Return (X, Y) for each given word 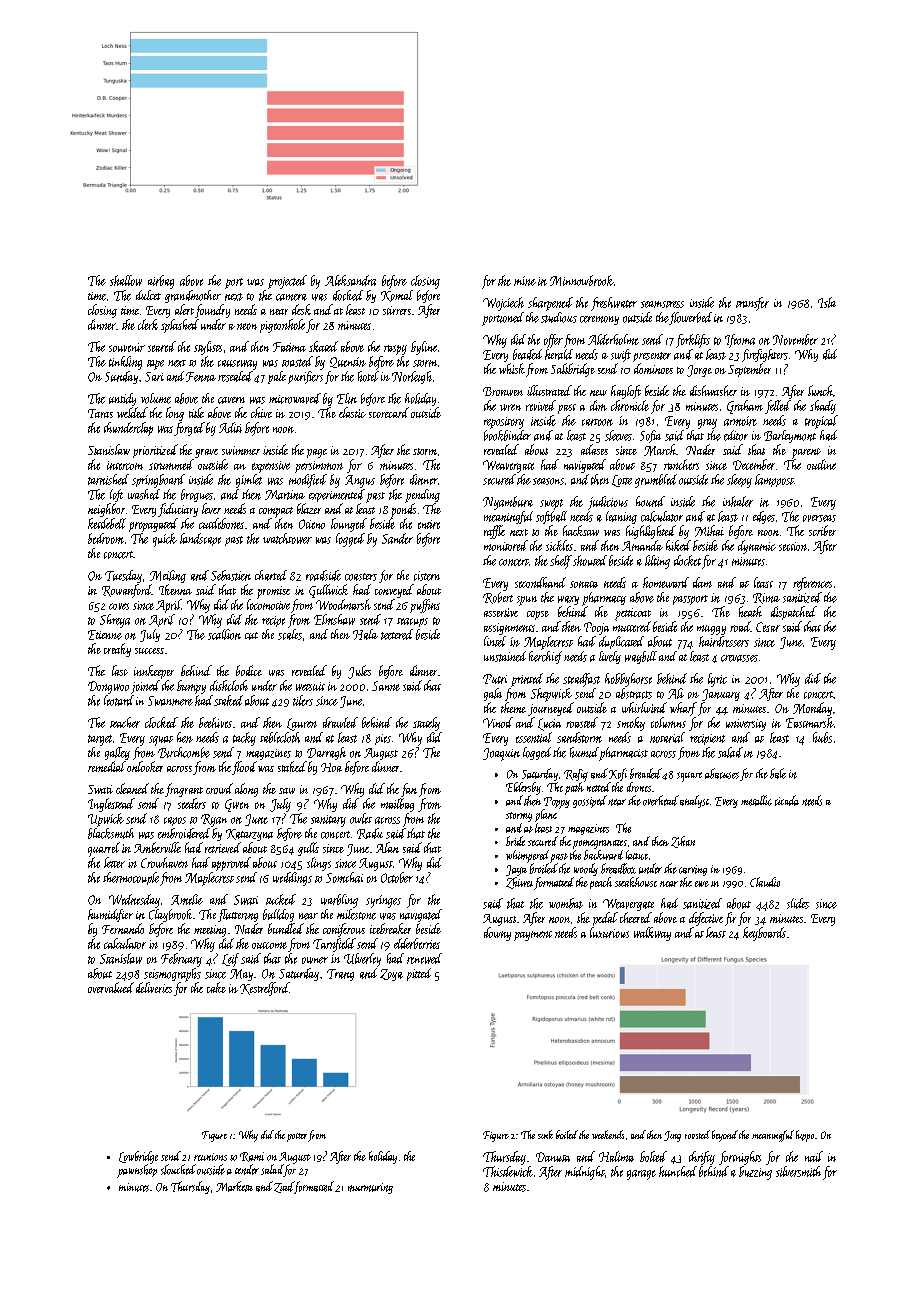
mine (525, 281)
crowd (219, 788)
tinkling (125, 363)
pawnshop (137, 1171)
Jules (359, 672)
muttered (632, 626)
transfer (752, 304)
